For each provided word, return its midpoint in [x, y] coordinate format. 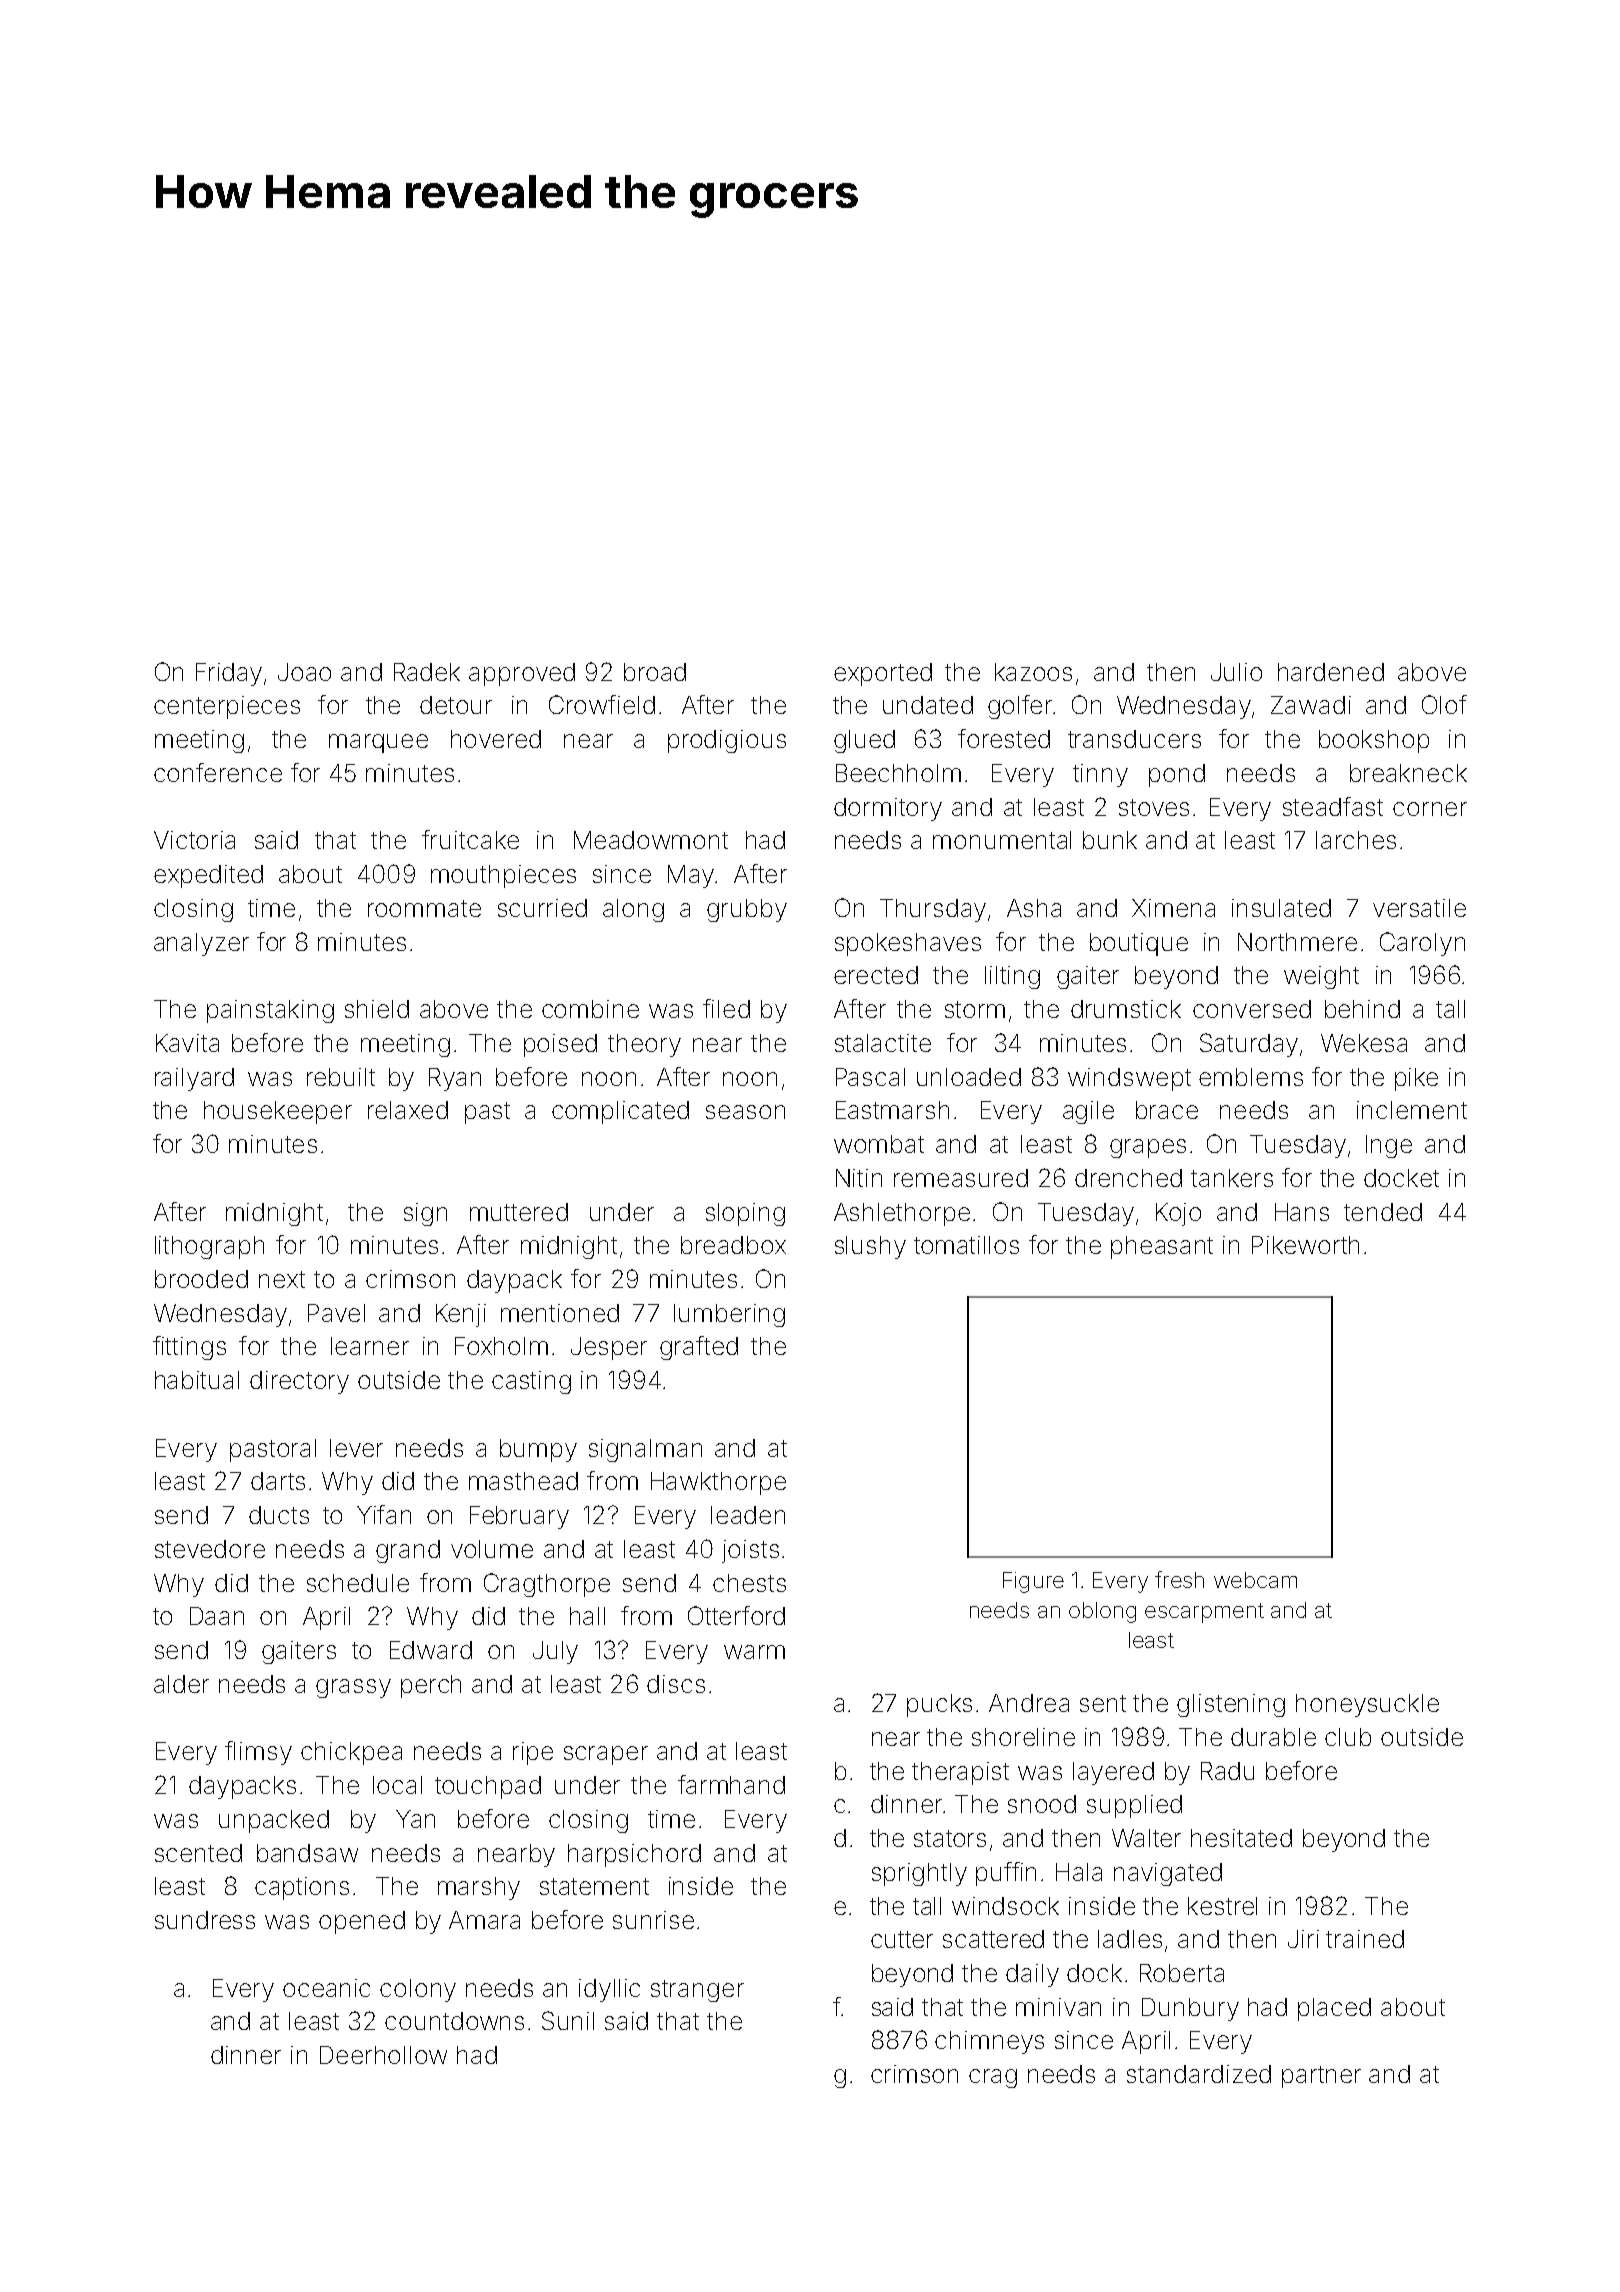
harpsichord [634, 1855]
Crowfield [602, 704]
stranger [697, 1991]
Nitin [859, 1178]
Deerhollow [383, 2055]
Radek [427, 672]
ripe [533, 1753]
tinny [1100, 775]
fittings [189, 1348]
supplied [1134, 1806]
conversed [1252, 1009]
